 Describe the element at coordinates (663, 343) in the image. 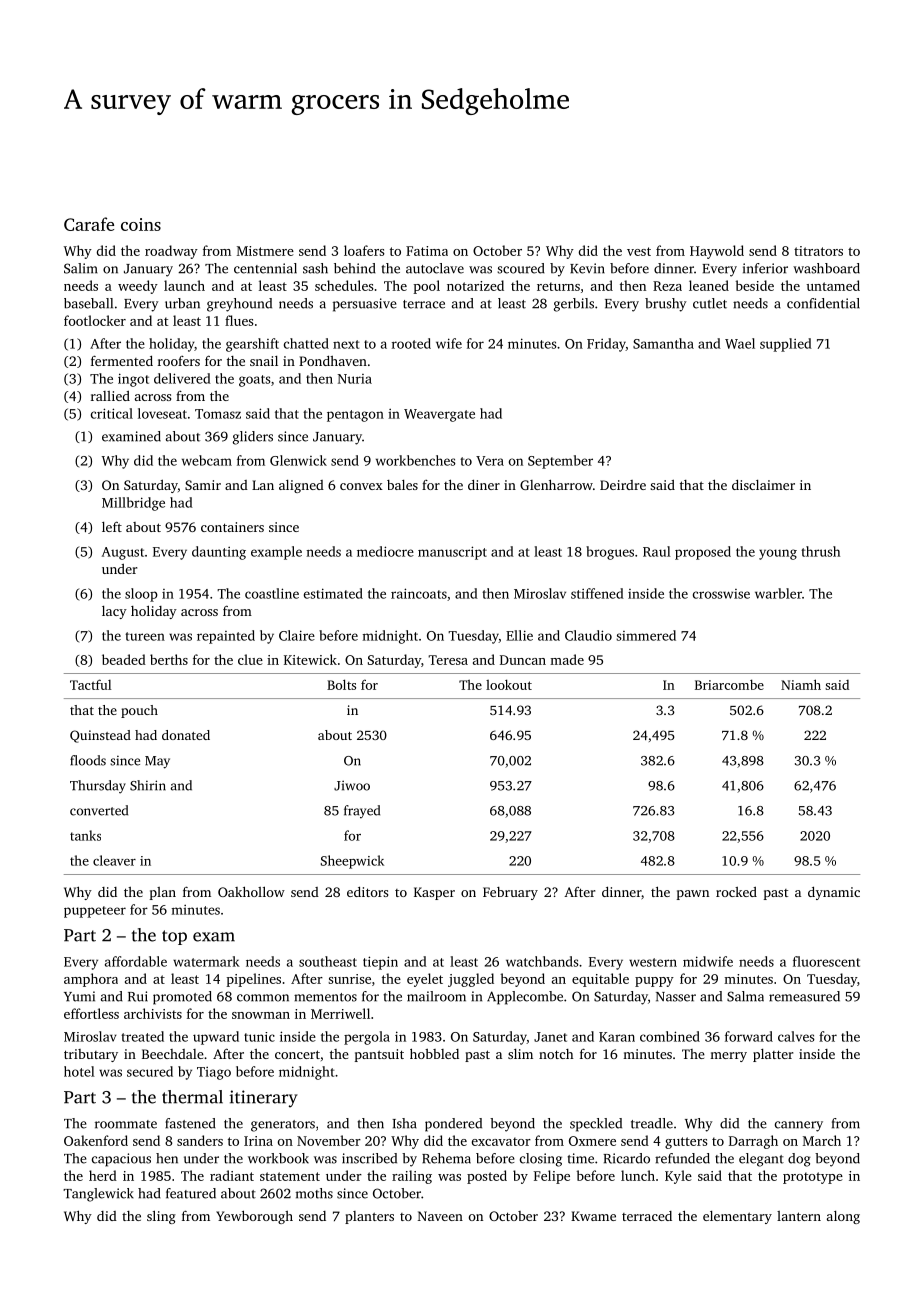

I see `Samantha` at that location.
